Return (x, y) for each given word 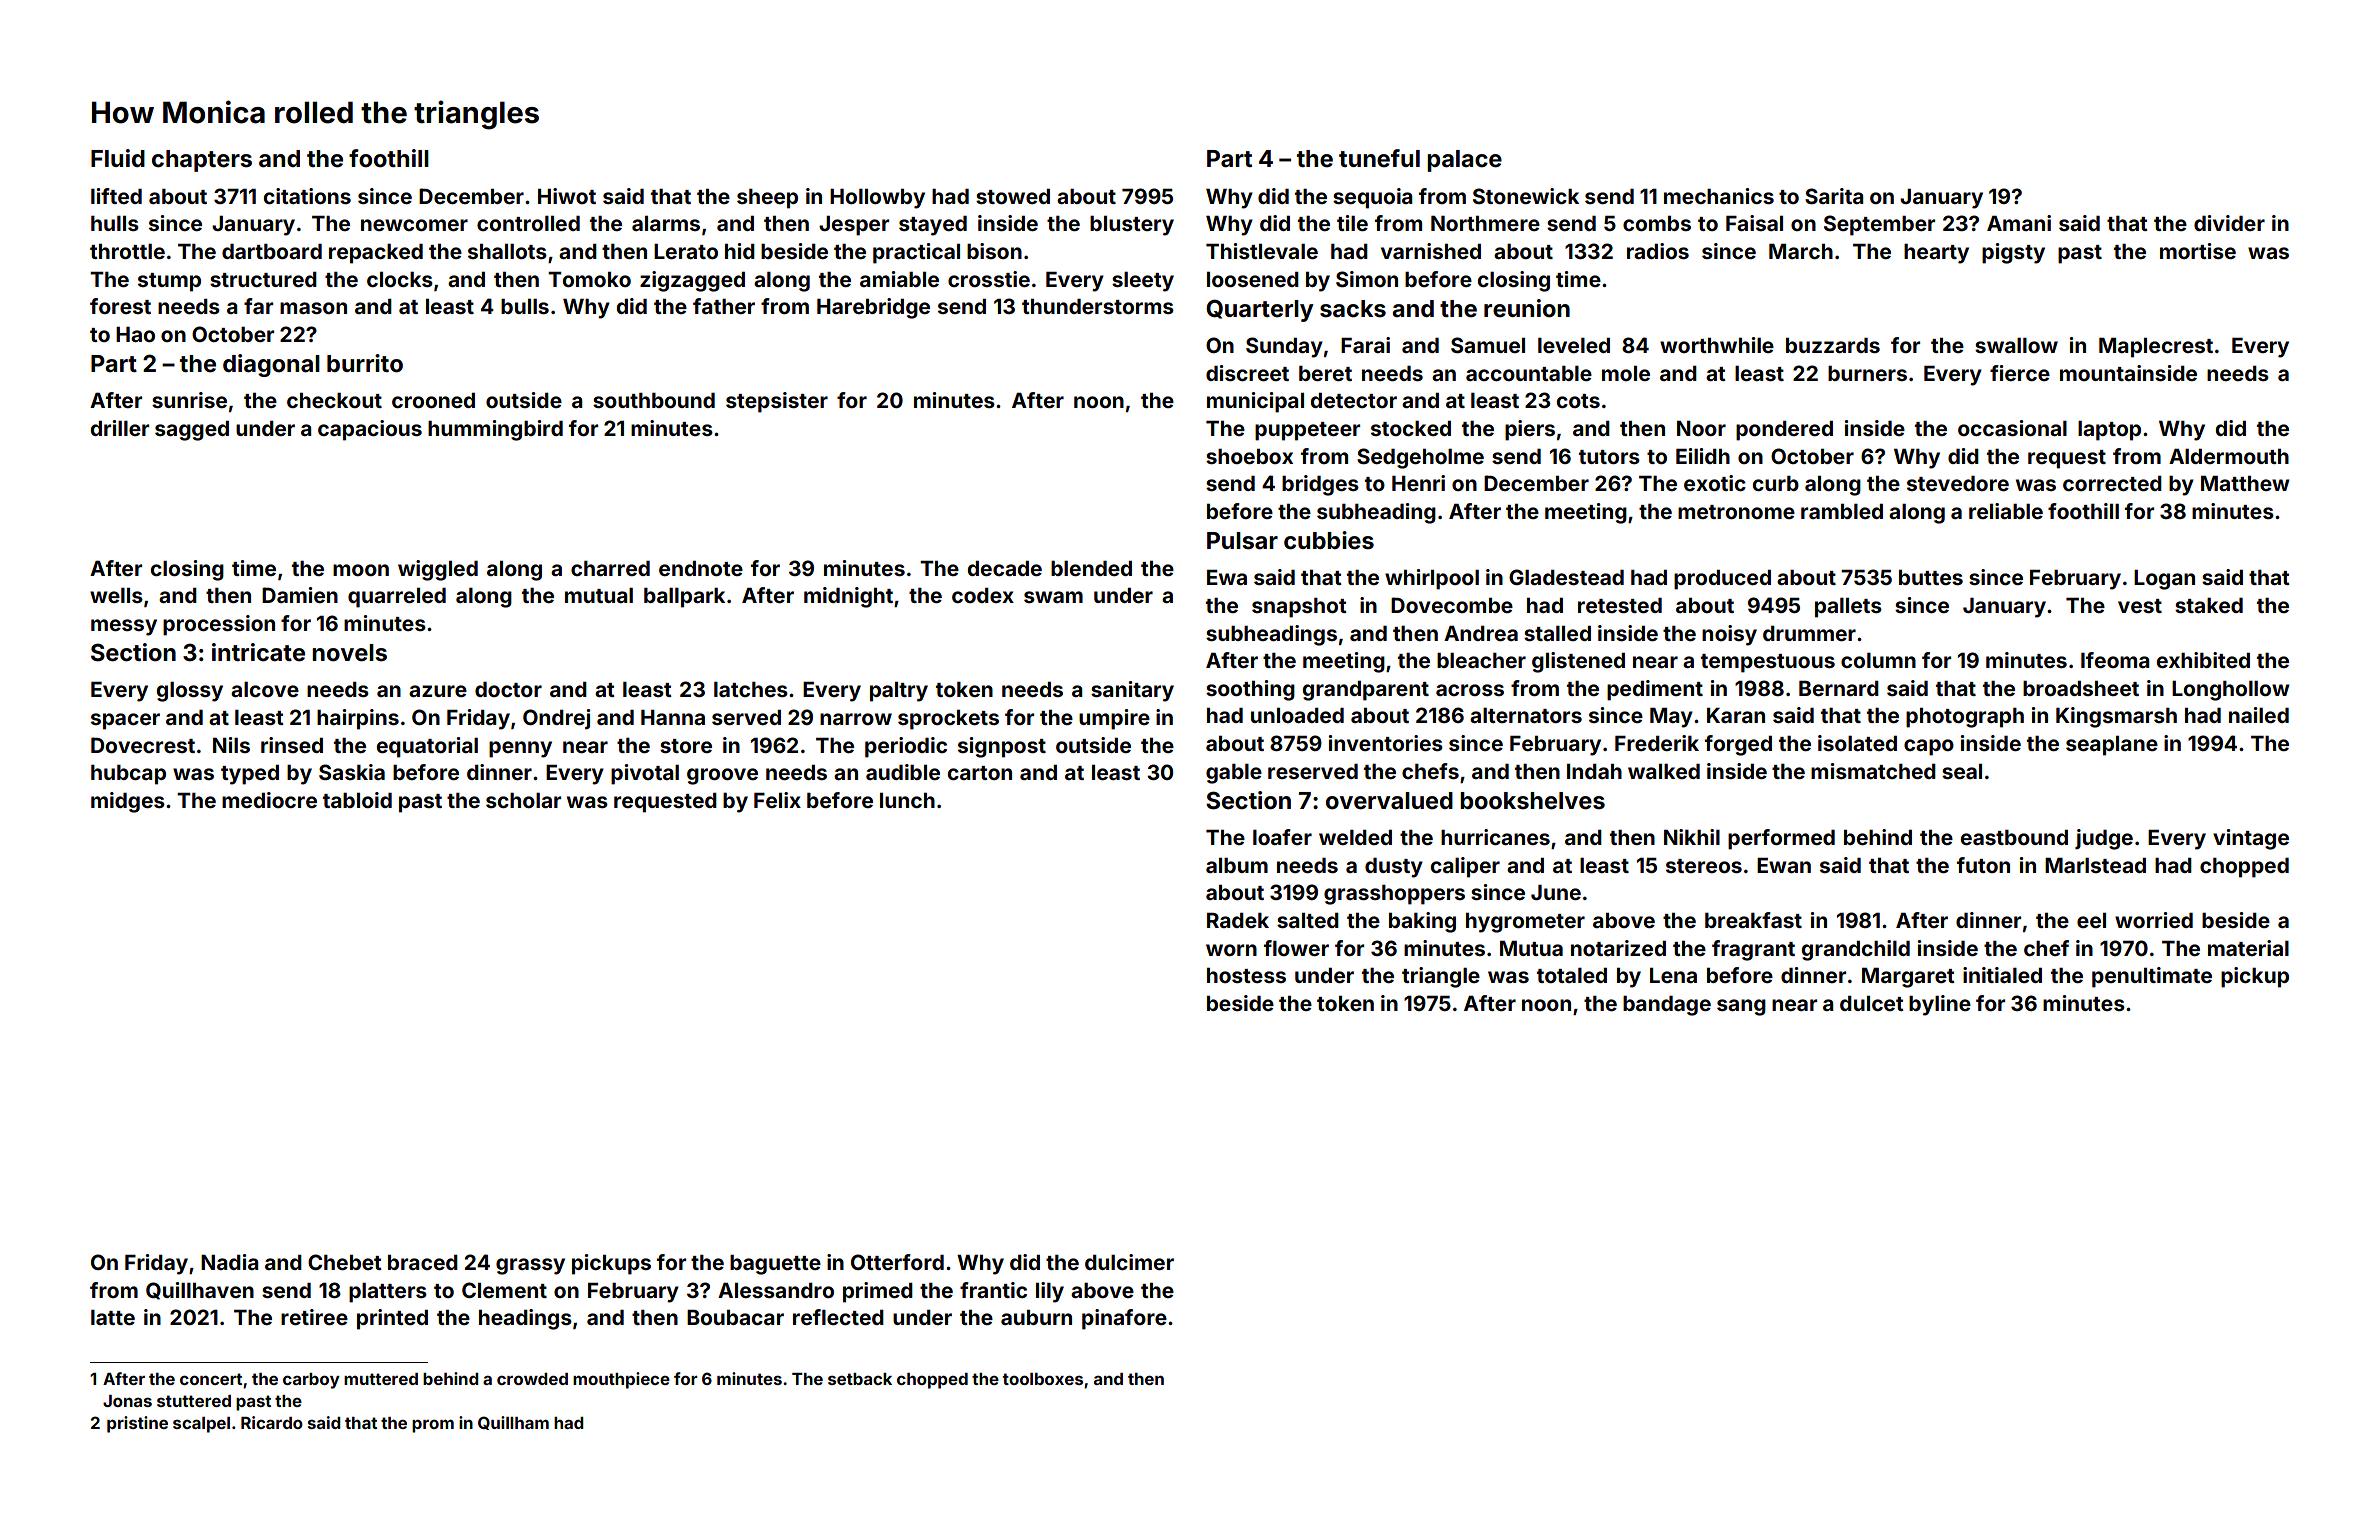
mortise (2198, 251)
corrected (2112, 483)
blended (1091, 568)
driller (120, 428)
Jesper (854, 226)
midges (128, 802)
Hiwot (567, 196)
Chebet (345, 1262)
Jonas (127, 1401)
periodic (906, 747)
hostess (1246, 975)
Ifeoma (2115, 660)
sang (1741, 1007)
